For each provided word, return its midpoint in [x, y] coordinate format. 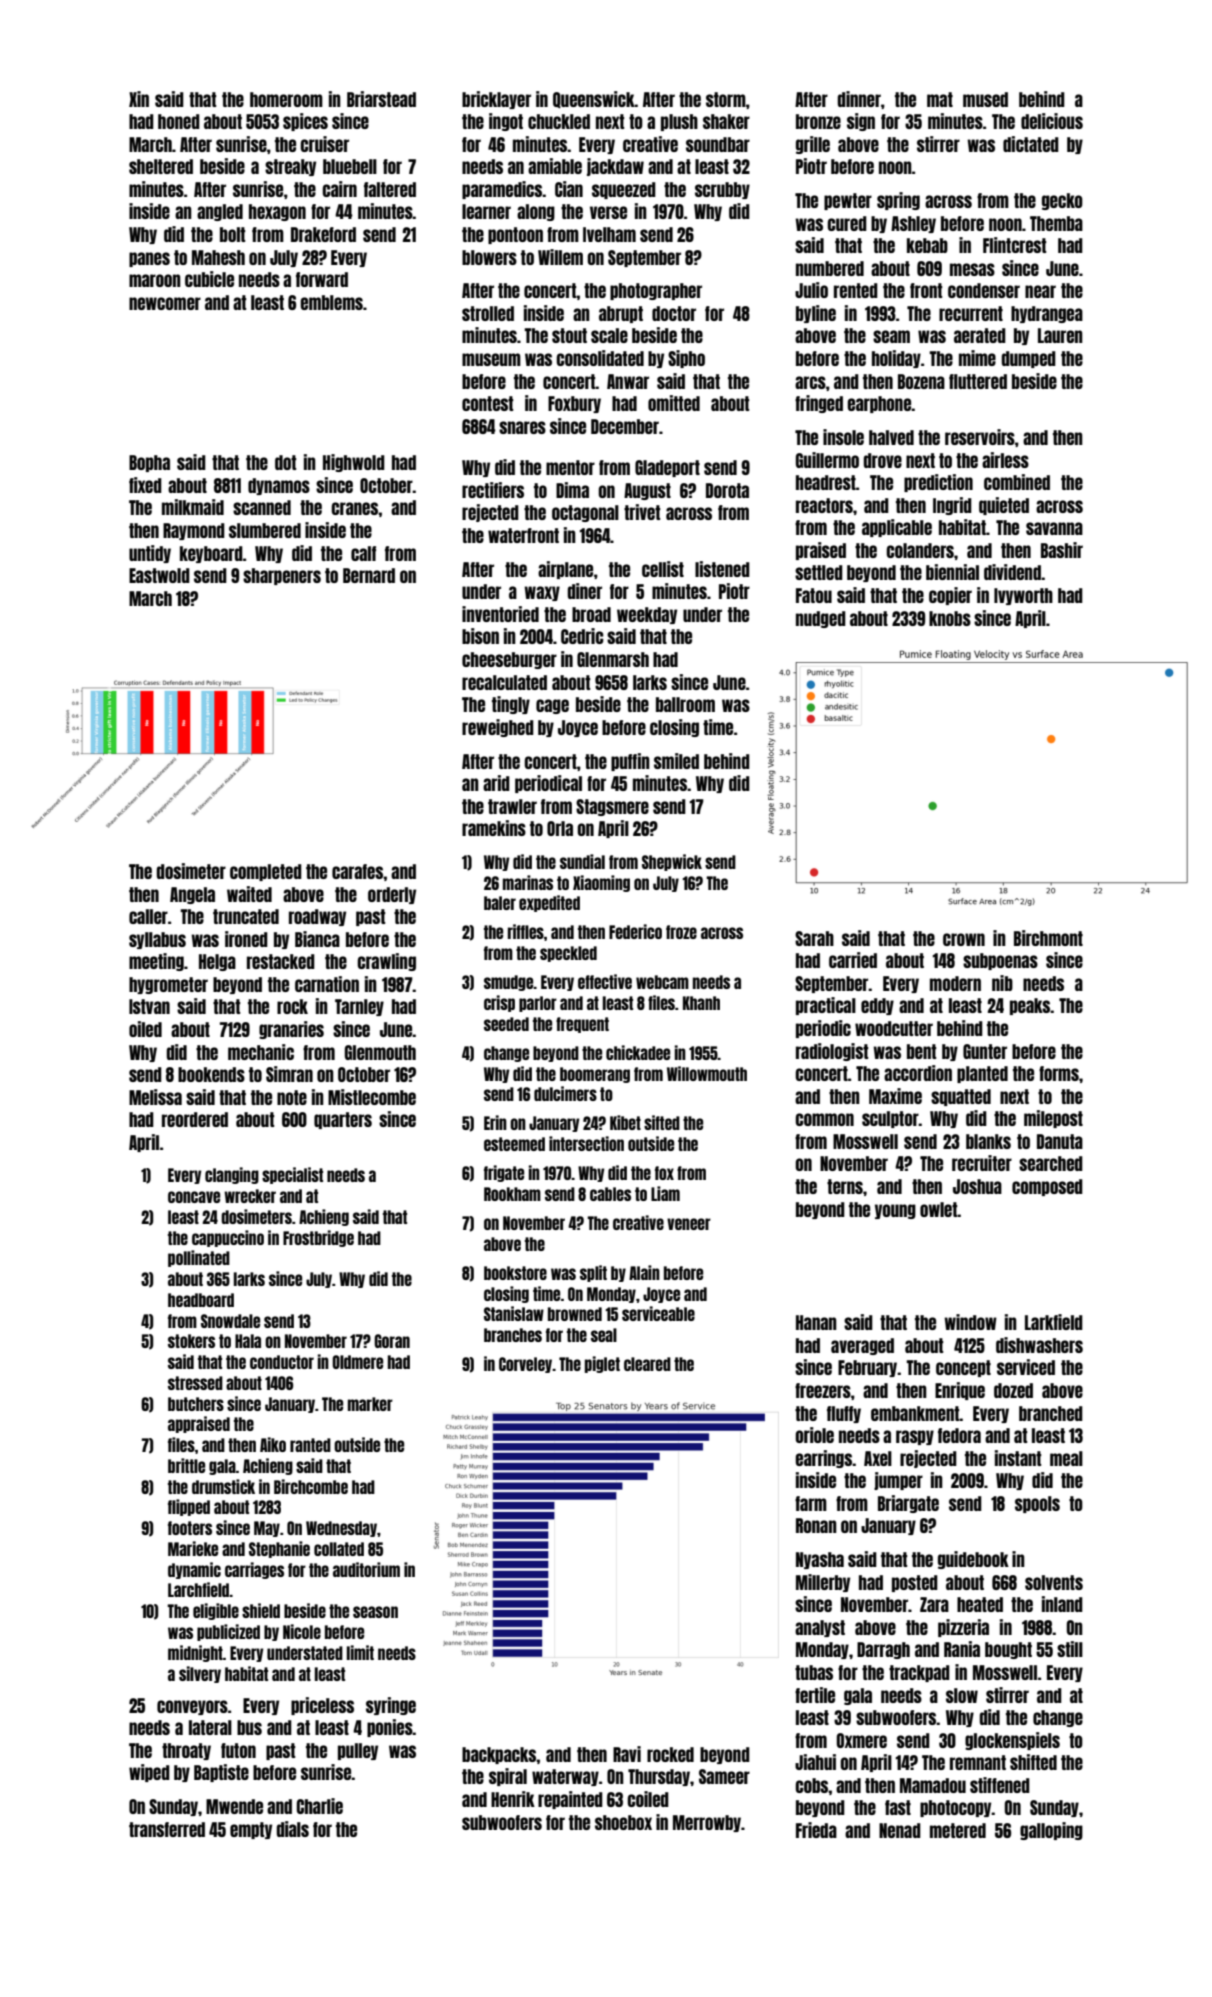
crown [964, 939]
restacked [281, 961]
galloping [1051, 1831]
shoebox [623, 1822]
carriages [254, 1570]
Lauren [1060, 335]
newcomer [165, 303]
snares [522, 427]
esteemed [514, 1144]
